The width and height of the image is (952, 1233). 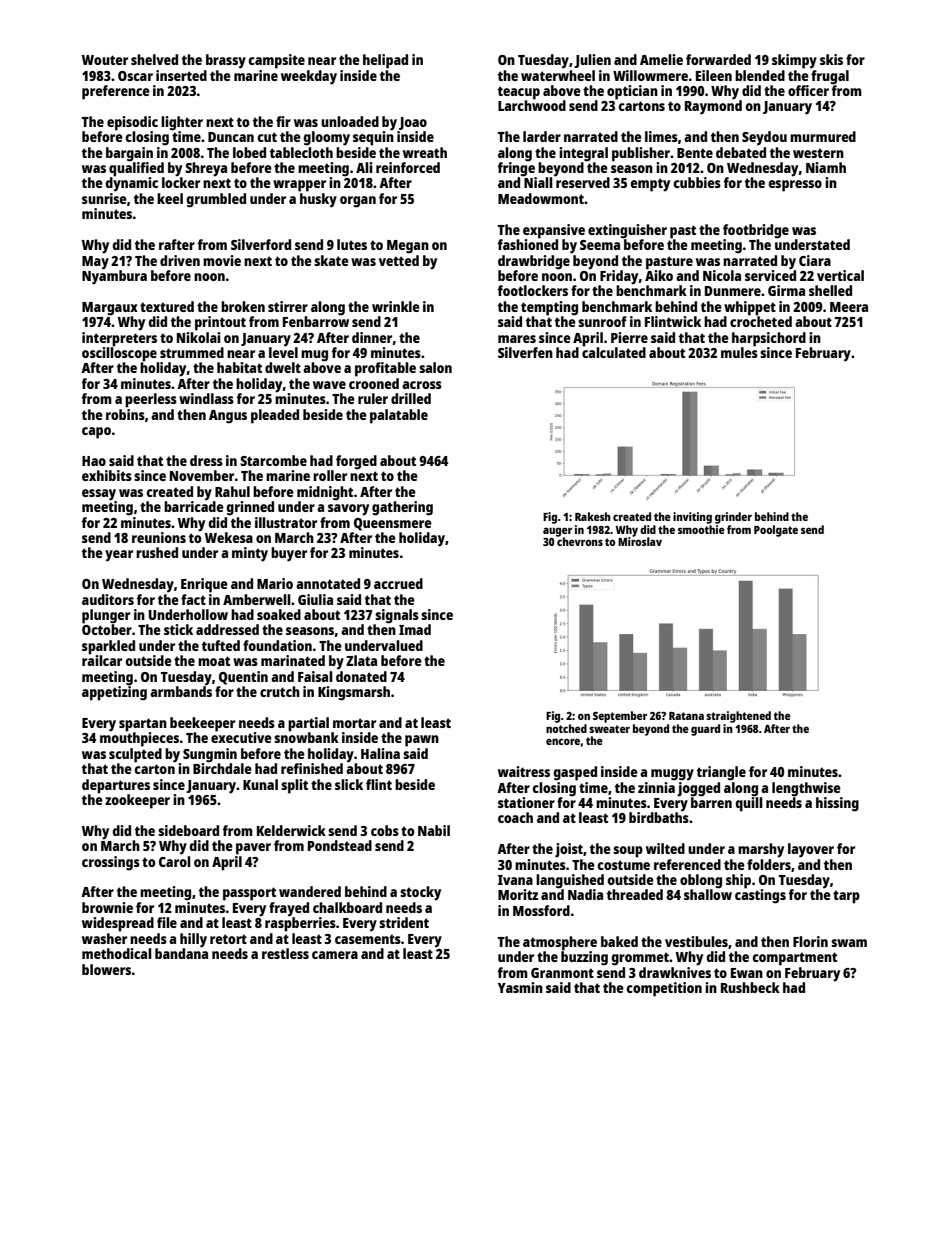 What do you see at coordinates (776, 531) in the image?
I see `Poolgate` at bounding box center [776, 531].
